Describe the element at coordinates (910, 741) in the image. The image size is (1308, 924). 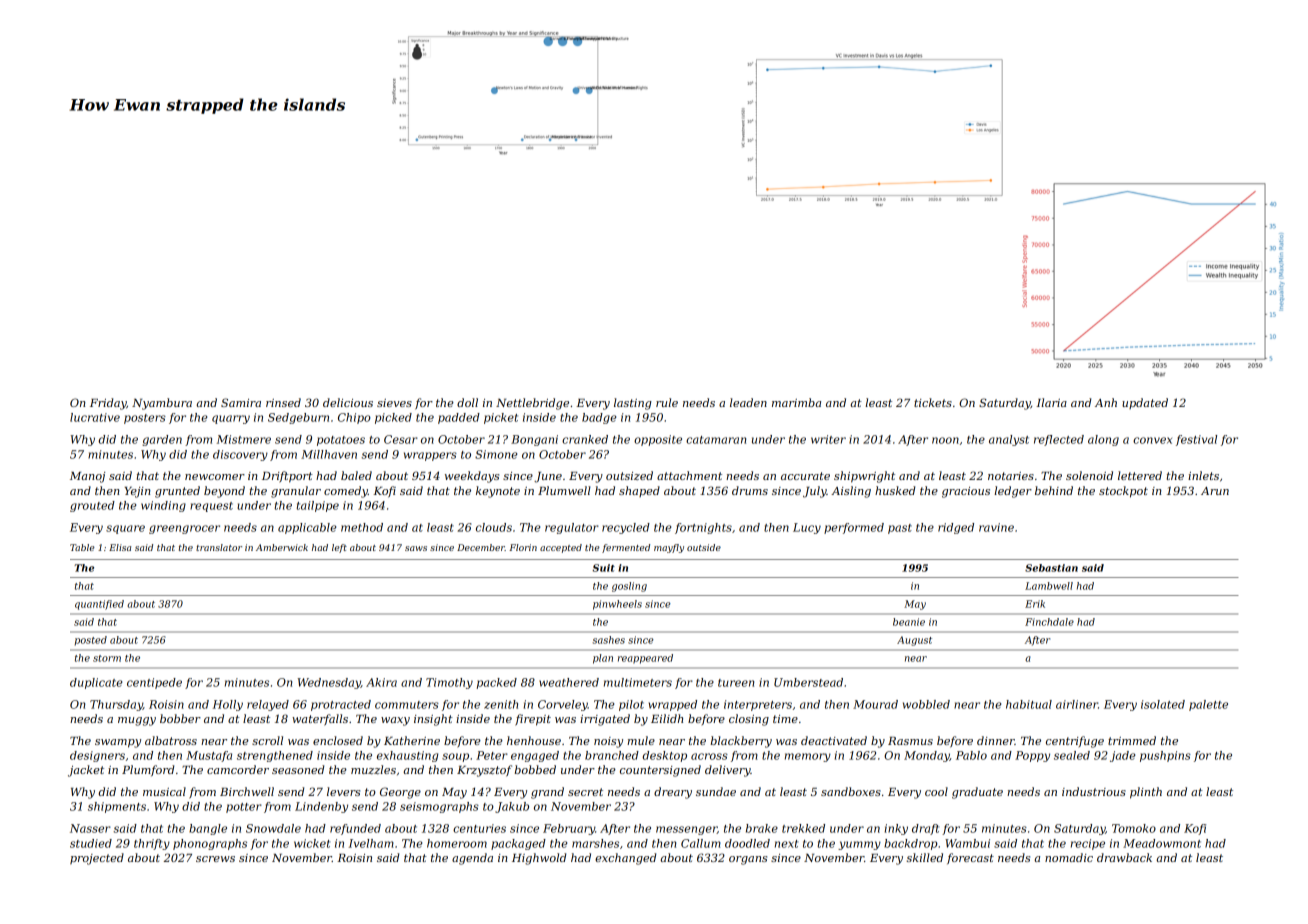
I see `Rasmus` at that location.
